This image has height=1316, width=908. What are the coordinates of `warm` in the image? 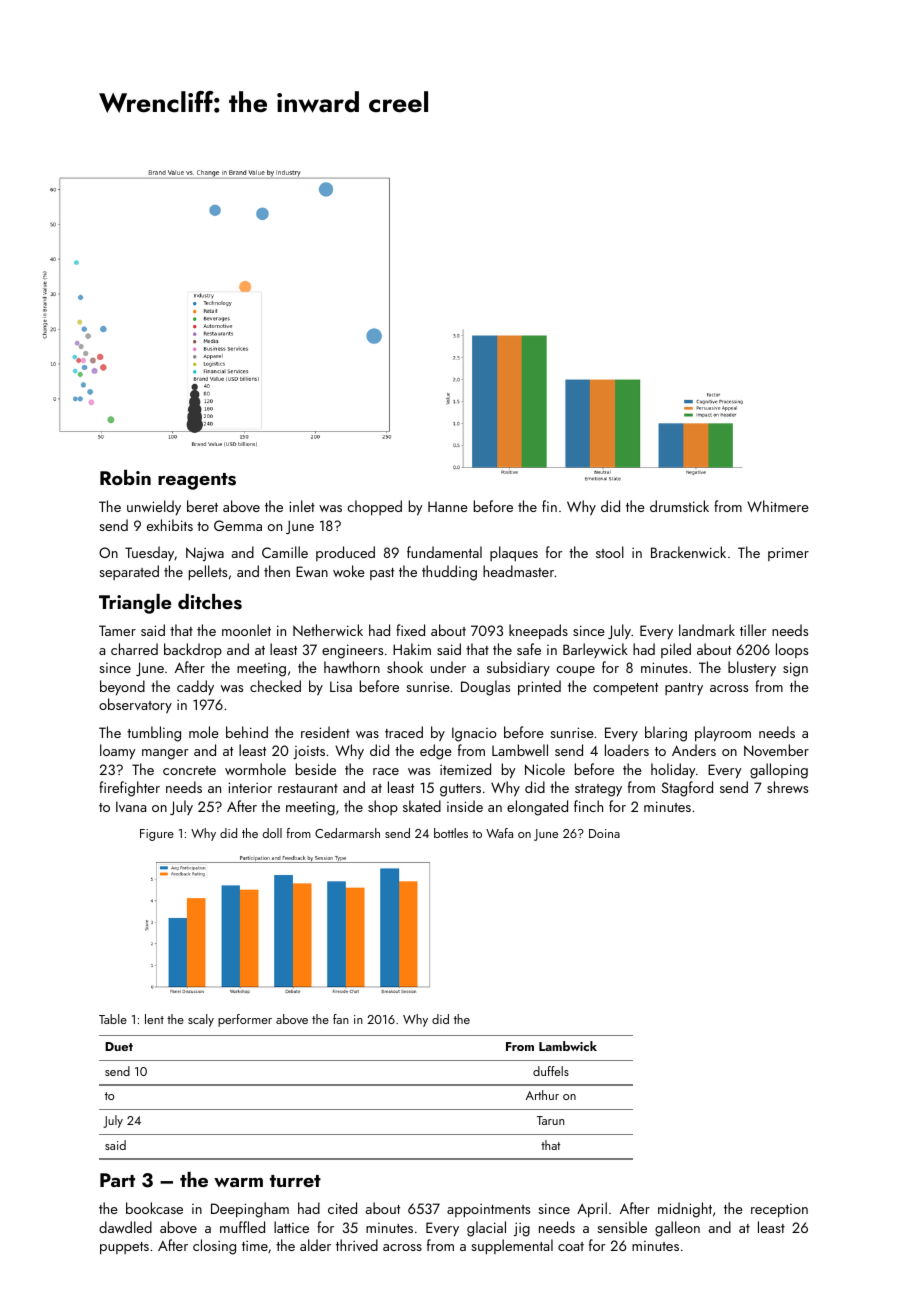 It's located at (238, 1182).
